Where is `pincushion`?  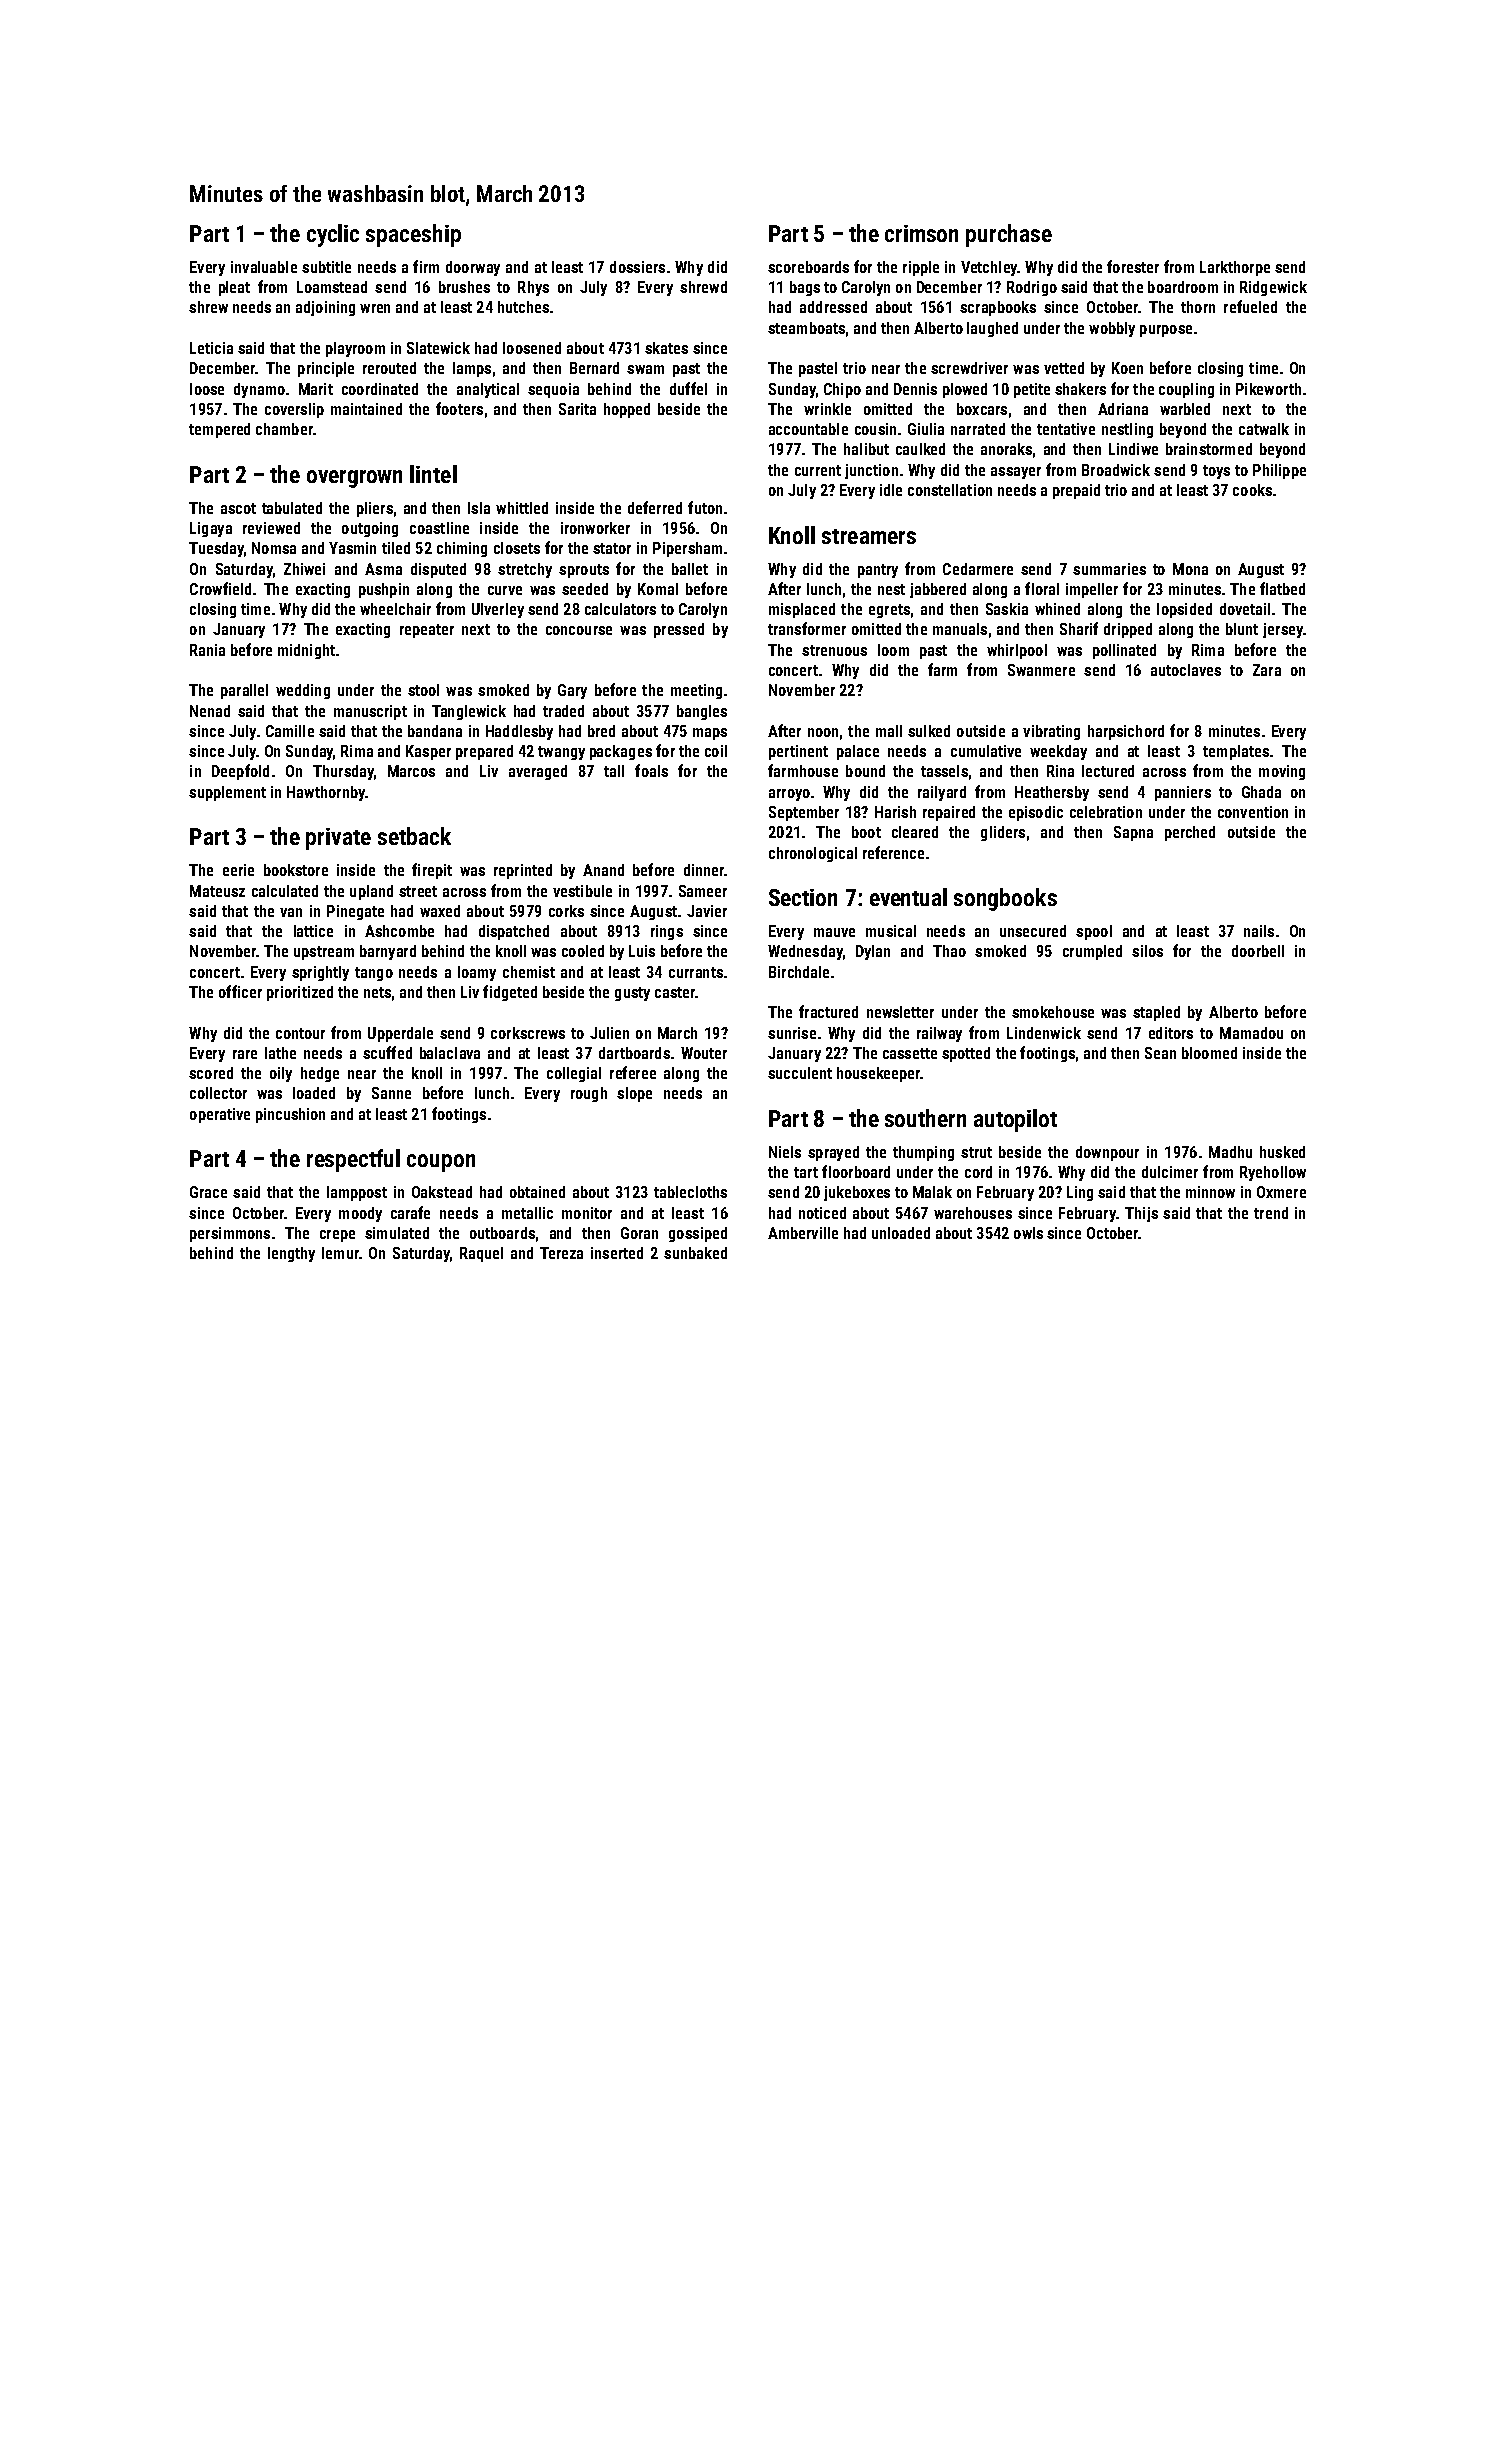 pincushion is located at coordinates (290, 1115).
